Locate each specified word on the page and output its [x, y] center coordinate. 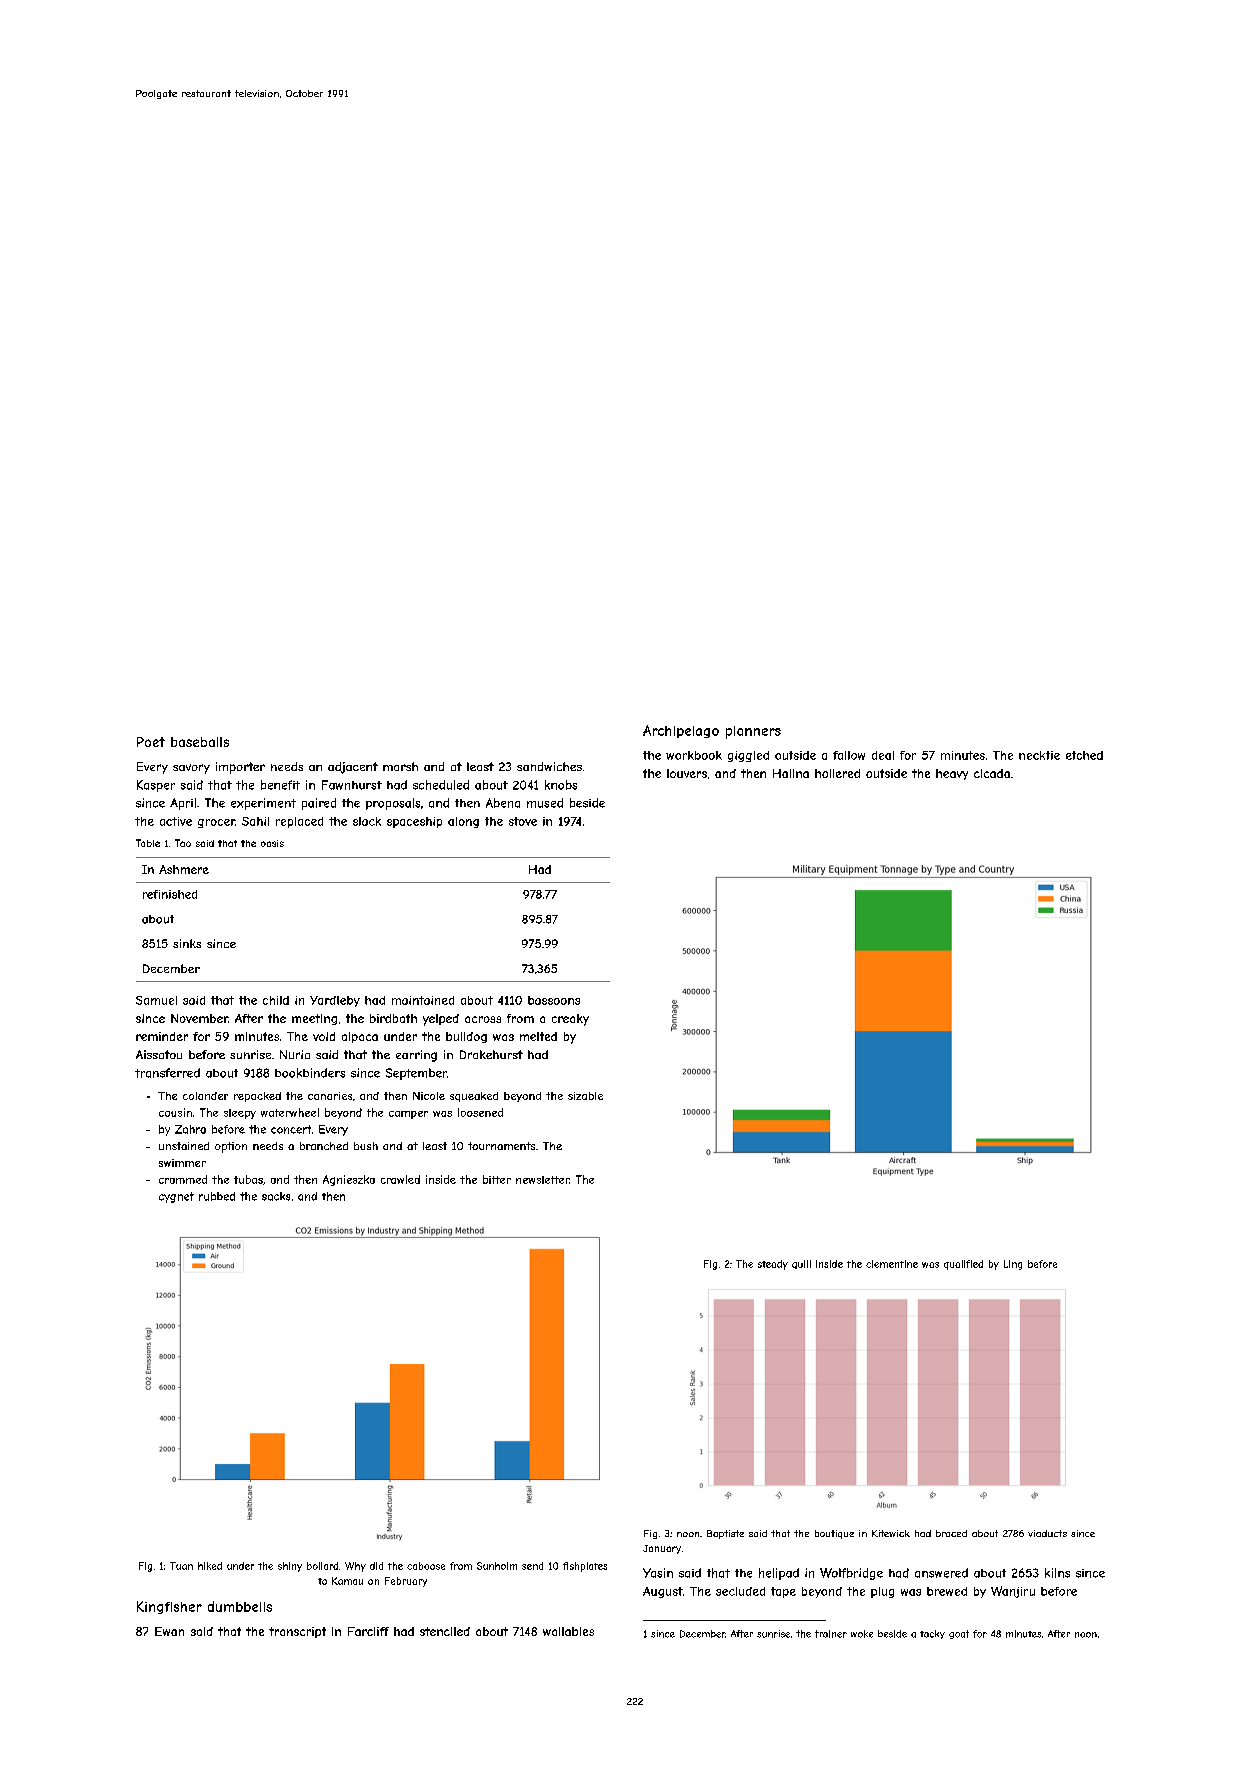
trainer [831, 1634]
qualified [963, 1265]
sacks [276, 1196]
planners [753, 732]
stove [523, 821]
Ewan [169, 1631]
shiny [290, 1567]
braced [951, 1533]
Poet [151, 742]
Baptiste [725, 1534]
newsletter [542, 1180]
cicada [992, 773]
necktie [1039, 755]
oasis [272, 843]
